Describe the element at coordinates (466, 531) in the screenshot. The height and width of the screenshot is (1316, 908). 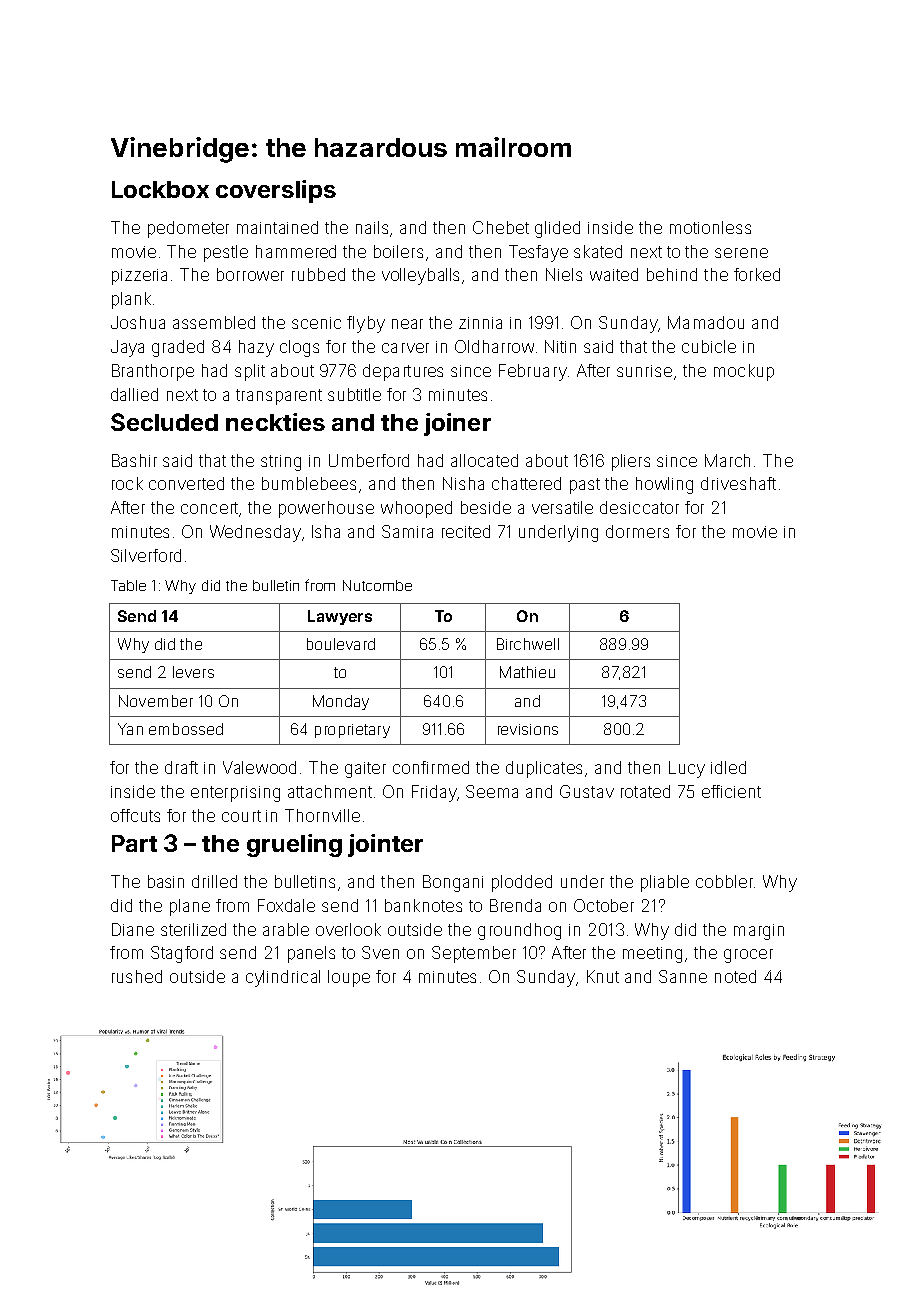
I see `recited` at that location.
